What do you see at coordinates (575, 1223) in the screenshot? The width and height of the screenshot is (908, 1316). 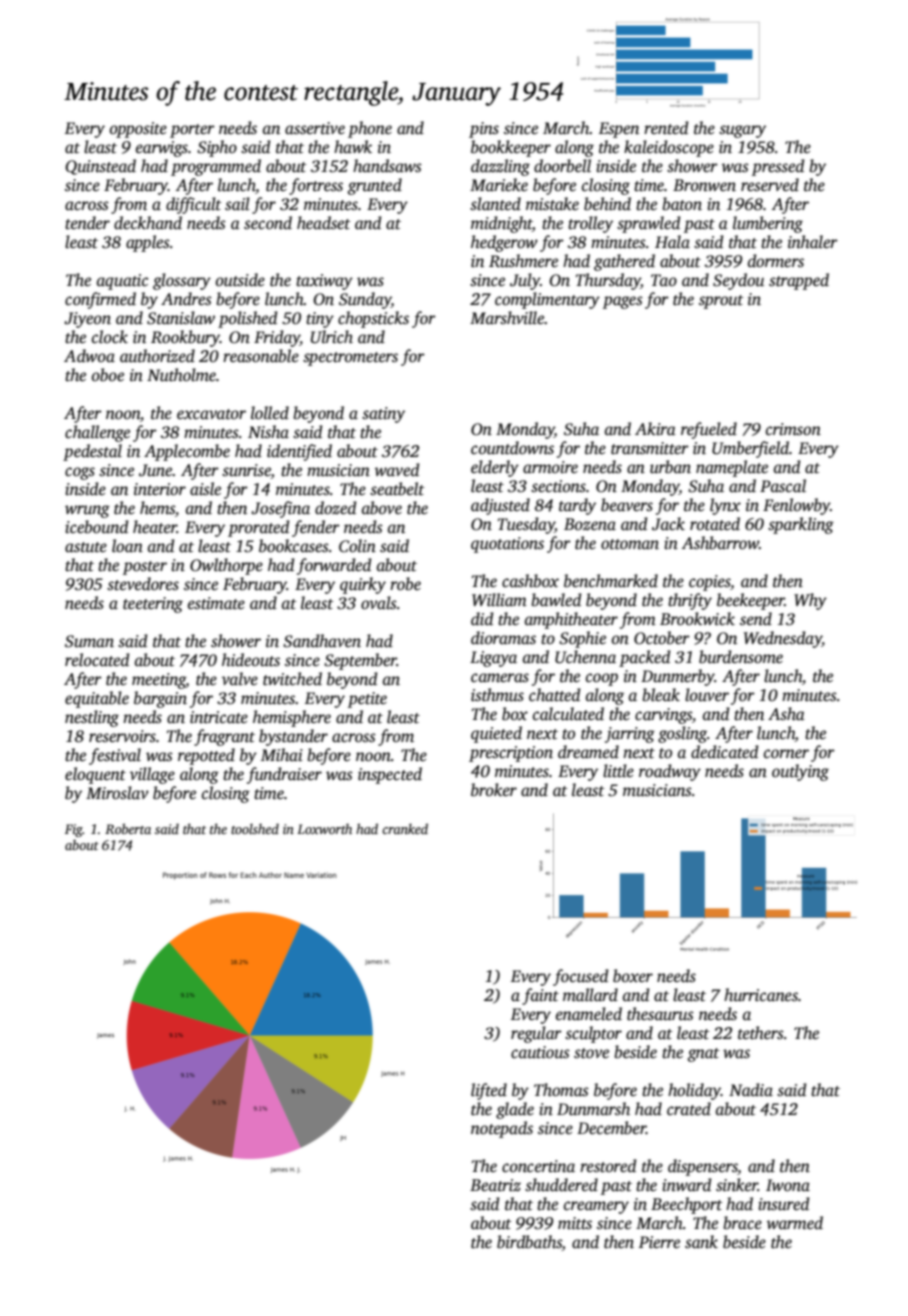 I see `mitts` at bounding box center [575, 1223].
